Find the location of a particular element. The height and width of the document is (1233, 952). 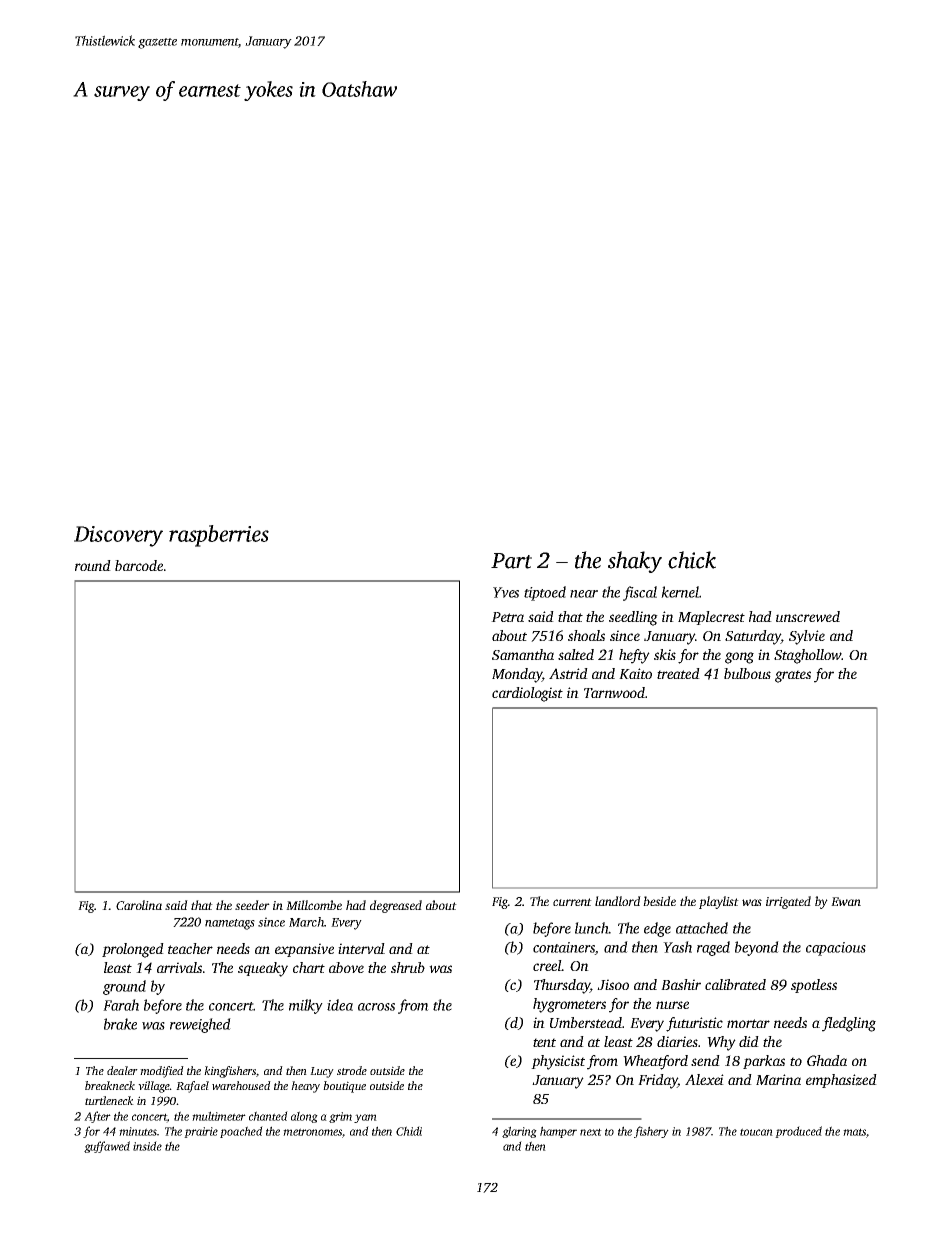

Ewan is located at coordinates (846, 901).
